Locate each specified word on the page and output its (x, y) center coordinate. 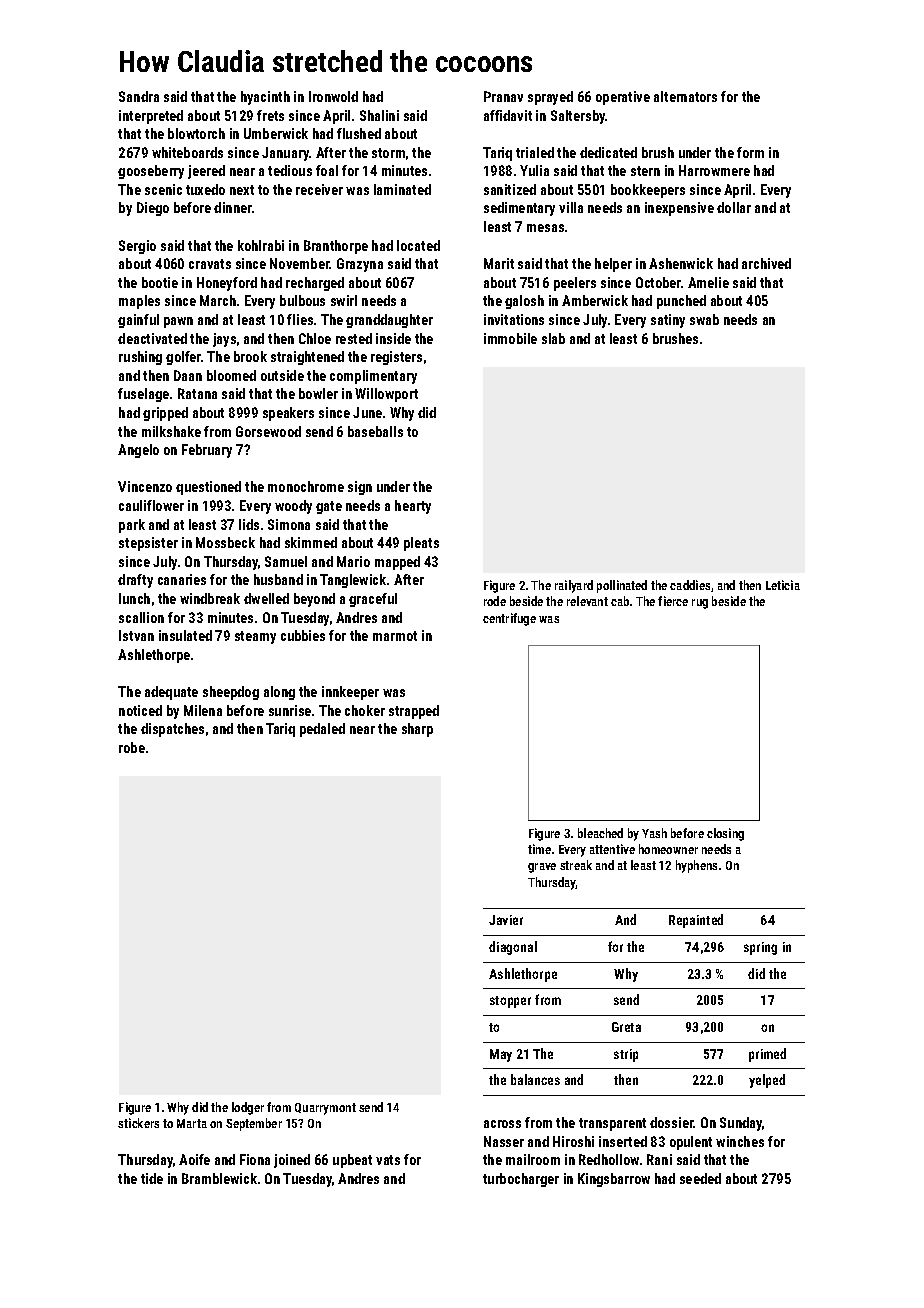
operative (623, 98)
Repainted (696, 921)
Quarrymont (325, 1109)
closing (725, 834)
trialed (535, 152)
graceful (373, 600)
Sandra (139, 96)
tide (152, 1178)
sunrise (290, 710)
